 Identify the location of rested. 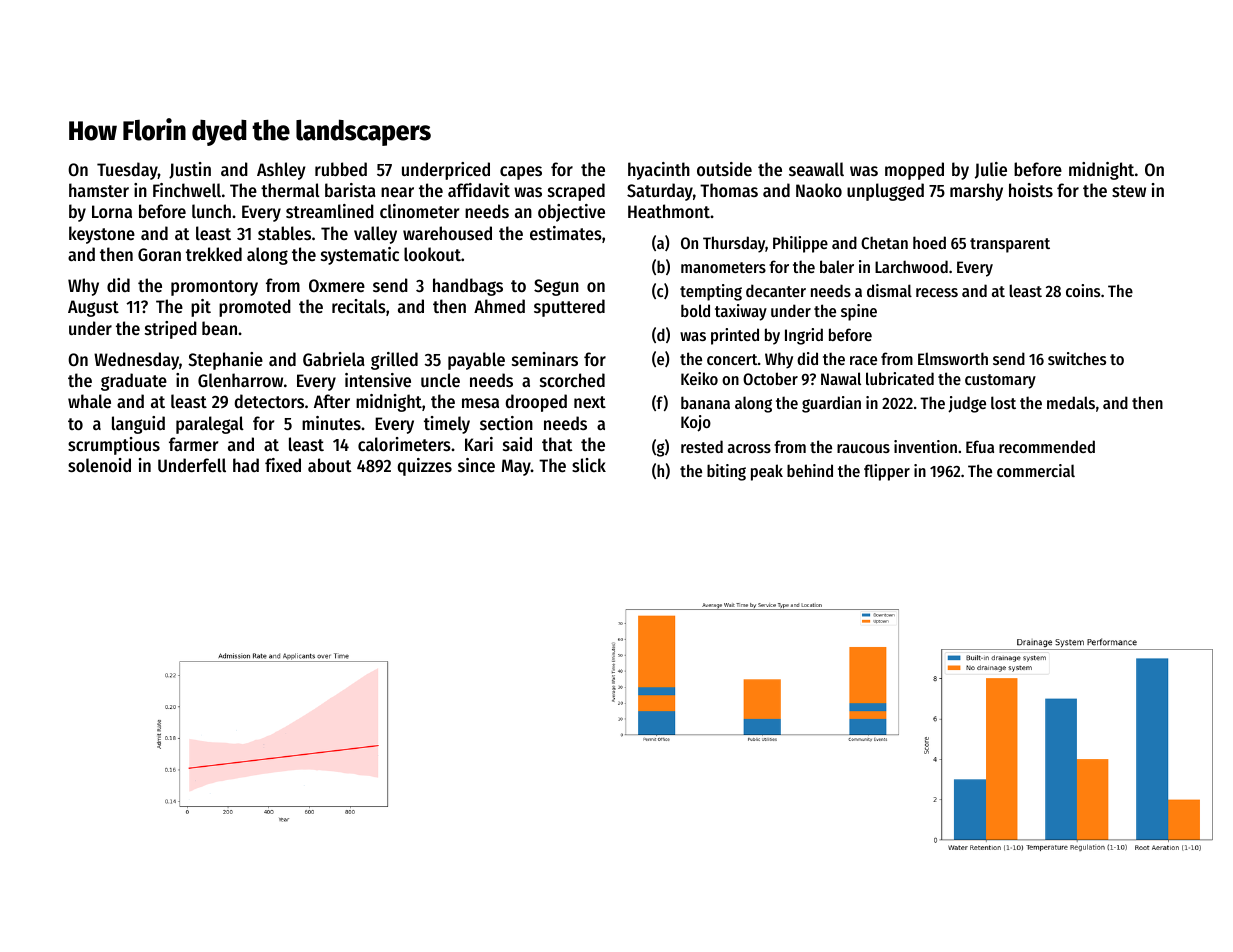
(702, 446).
